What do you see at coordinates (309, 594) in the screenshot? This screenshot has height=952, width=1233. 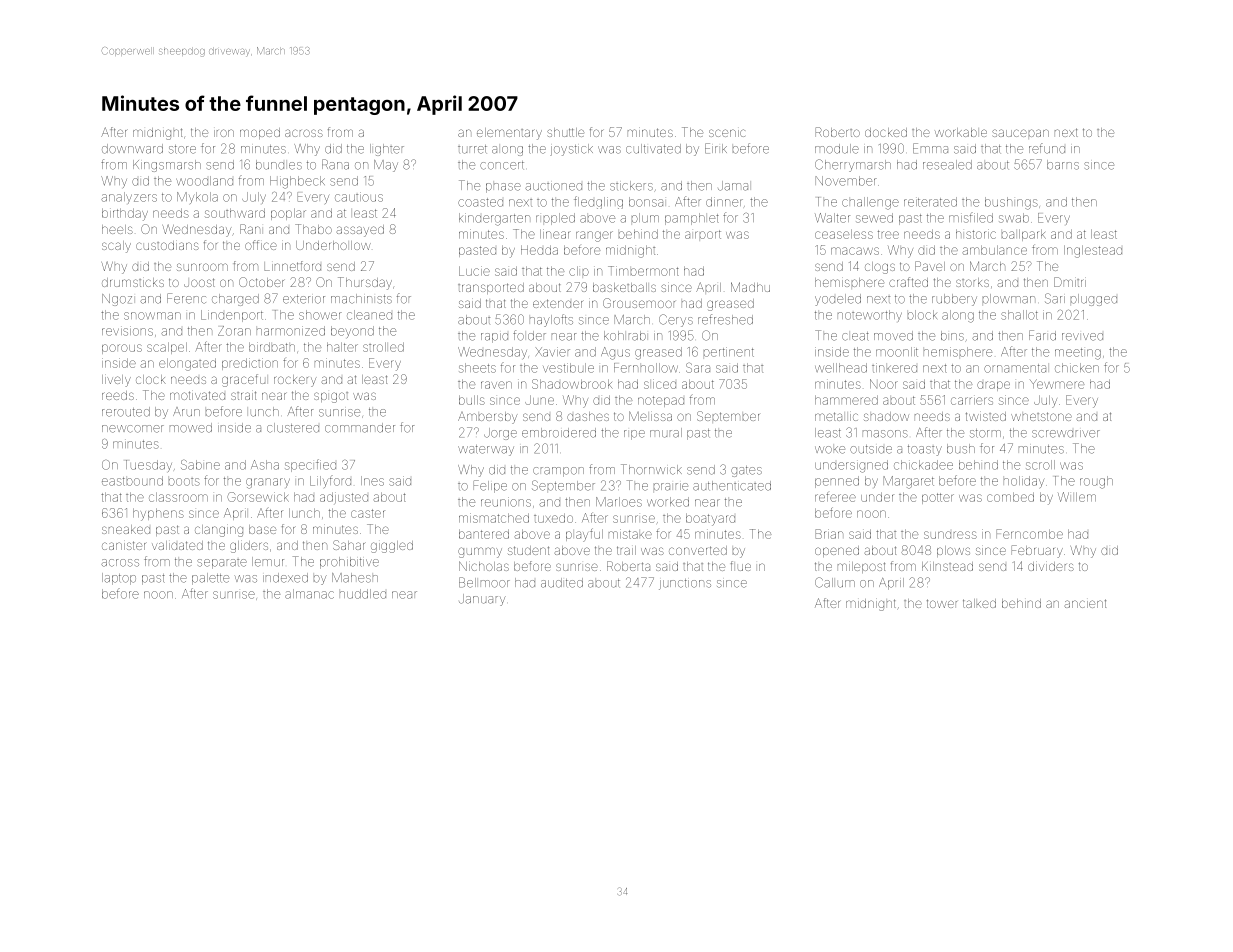 I see `almanac` at bounding box center [309, 594].
